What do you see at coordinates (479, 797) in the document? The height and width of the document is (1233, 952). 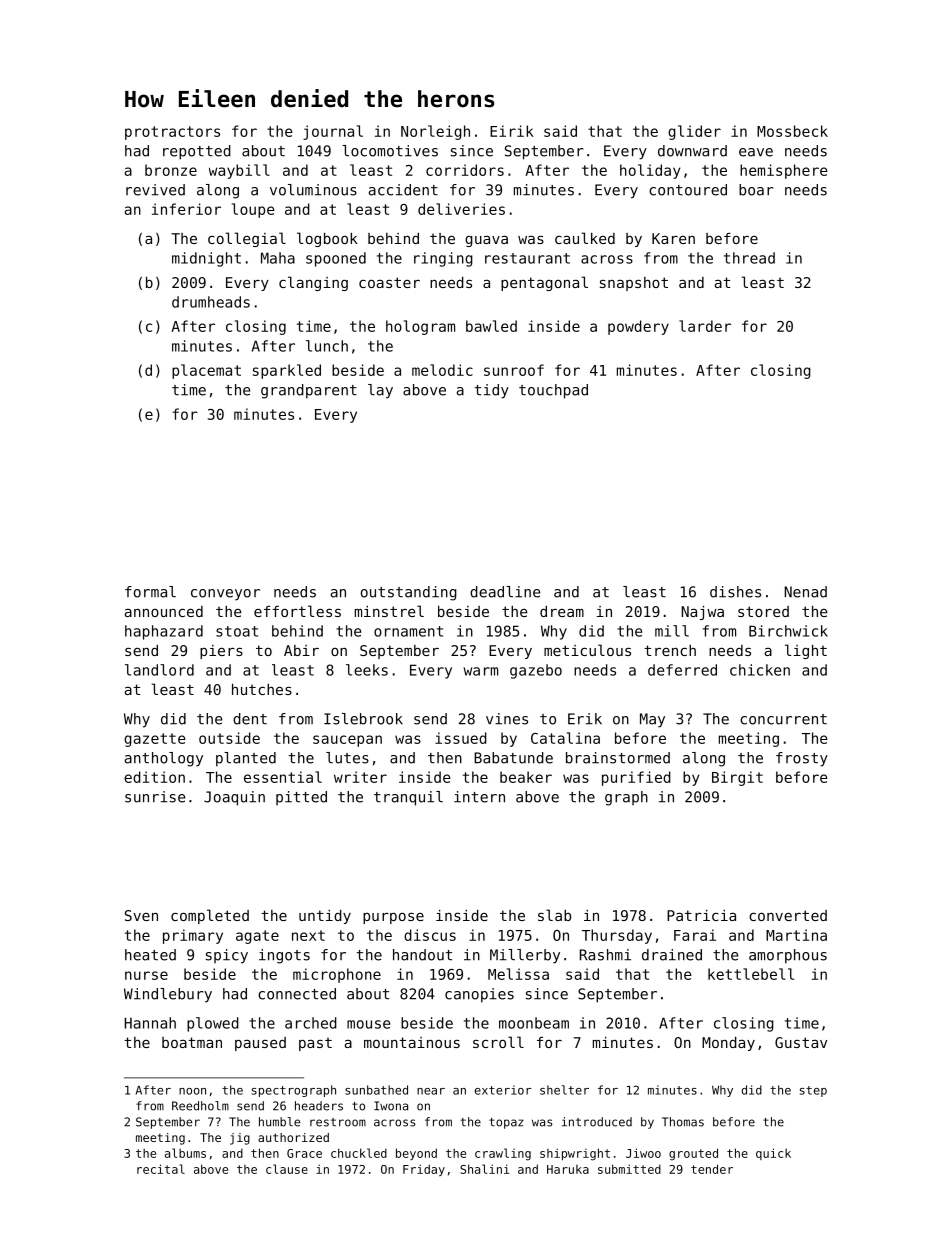 I see `intern` at bounding box center [479, 797].
